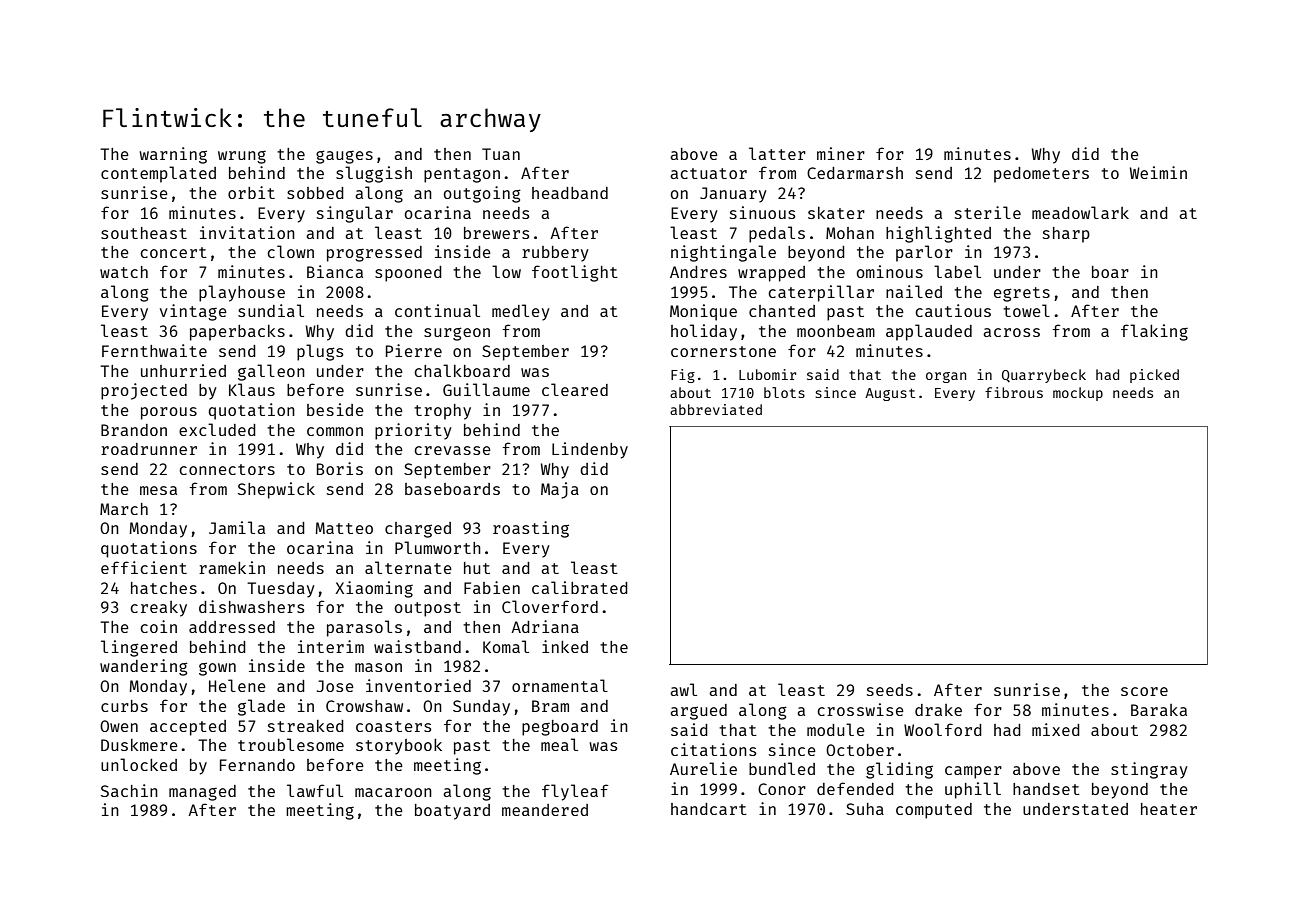 The height and width of the page is (924, 1308). I want to click on plugs, so click(320, 352).
